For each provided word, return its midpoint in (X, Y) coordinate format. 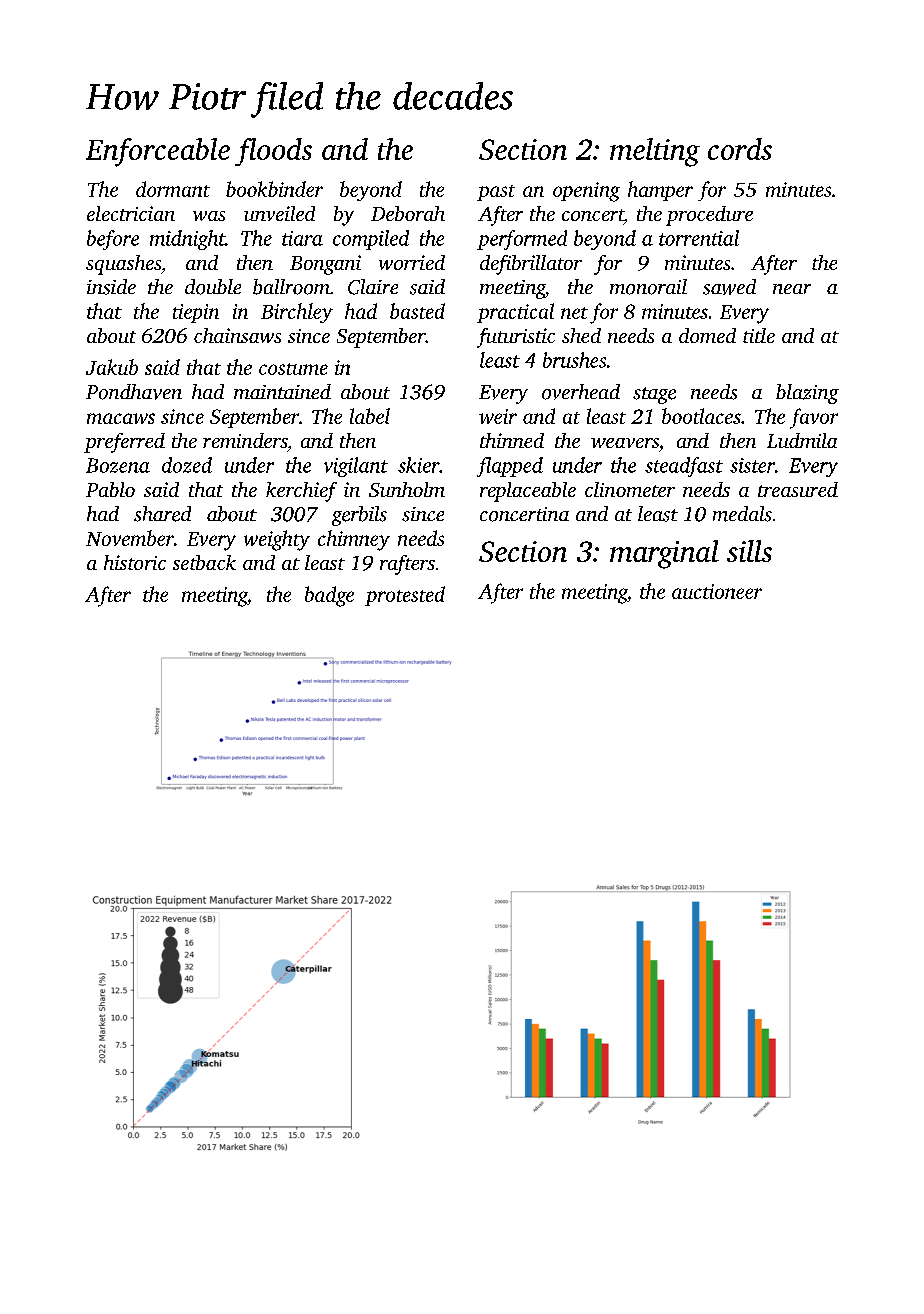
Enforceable (158, 152)
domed (707, 335)
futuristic (516, 338)
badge (329, 596)
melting (655, 152)
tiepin (196, 313)
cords (740, 149)
